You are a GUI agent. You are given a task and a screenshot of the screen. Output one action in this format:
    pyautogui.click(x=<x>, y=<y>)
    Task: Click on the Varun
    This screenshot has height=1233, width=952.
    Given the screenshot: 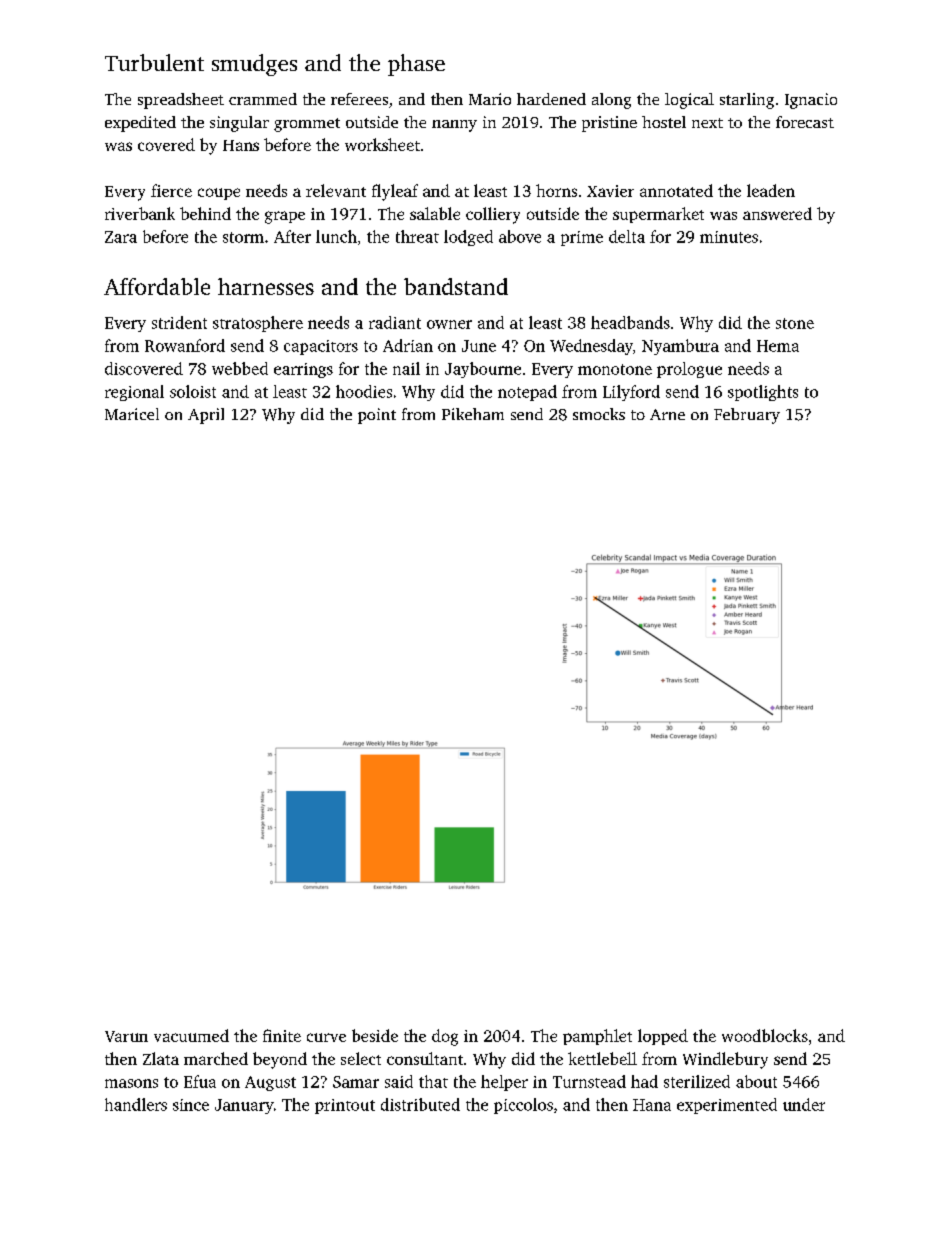 What is the action you would take?
    pyautogui.click(x=126, y=1036)
